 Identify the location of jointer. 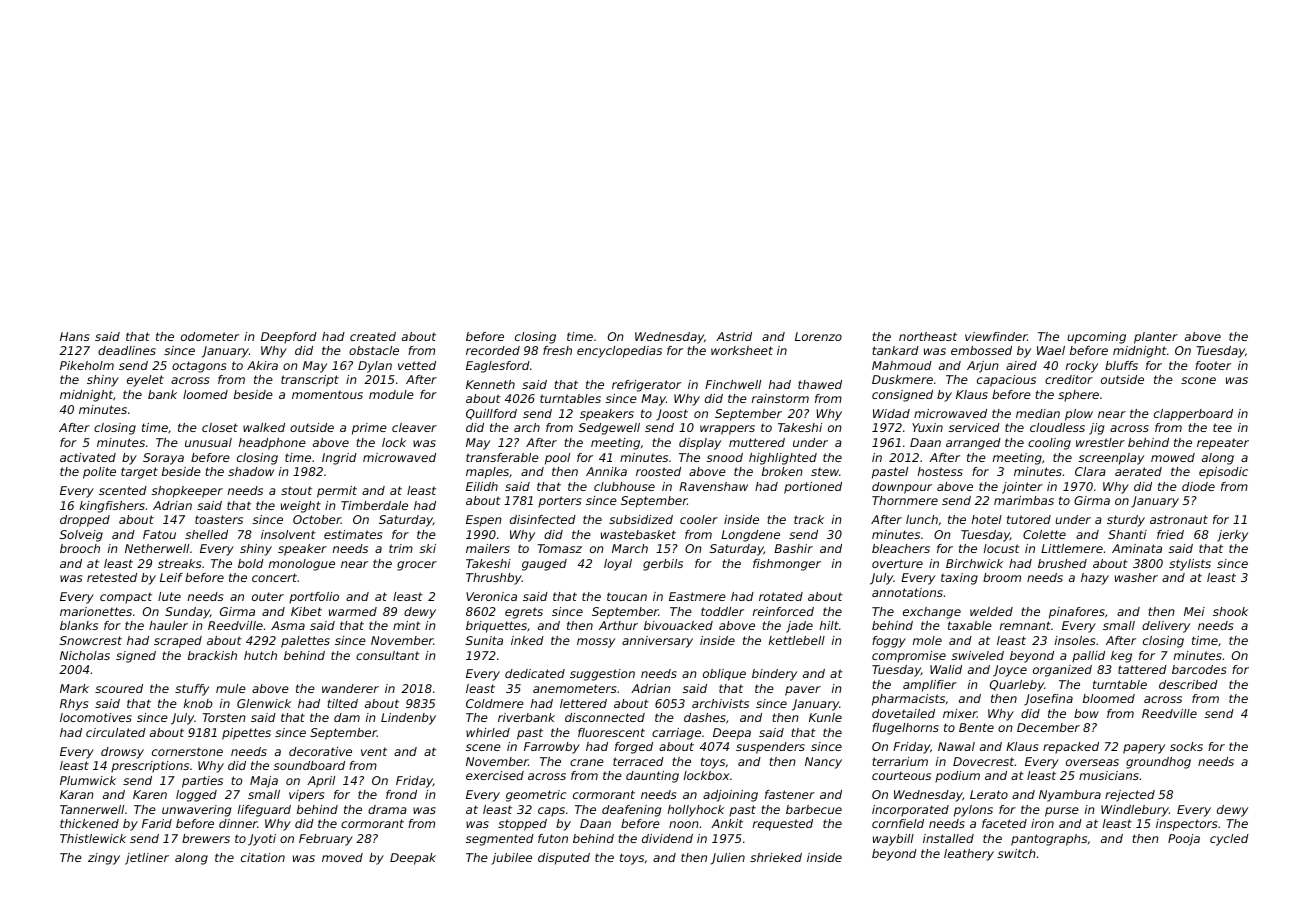
(1022, 488).
